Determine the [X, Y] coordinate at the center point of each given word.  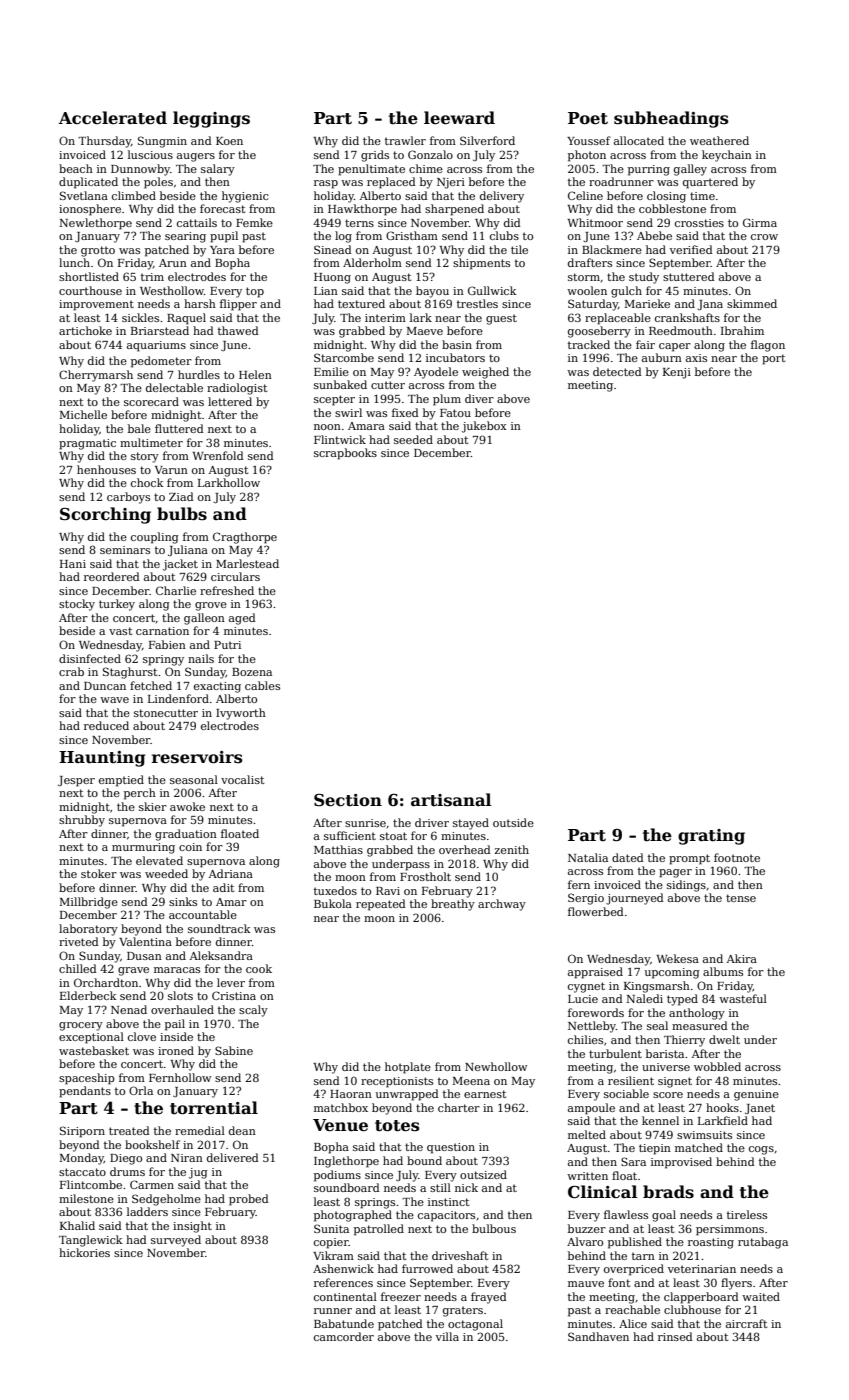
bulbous [494, 1228]
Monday [82, 1159]
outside [513, 822]
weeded [166, 873]
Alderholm [372, 262]
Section [348, 800]
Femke [254, 222]
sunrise [365, 823]
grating [711, 837]
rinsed [675, 1336]
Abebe [654, 235]
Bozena [252, 672]
